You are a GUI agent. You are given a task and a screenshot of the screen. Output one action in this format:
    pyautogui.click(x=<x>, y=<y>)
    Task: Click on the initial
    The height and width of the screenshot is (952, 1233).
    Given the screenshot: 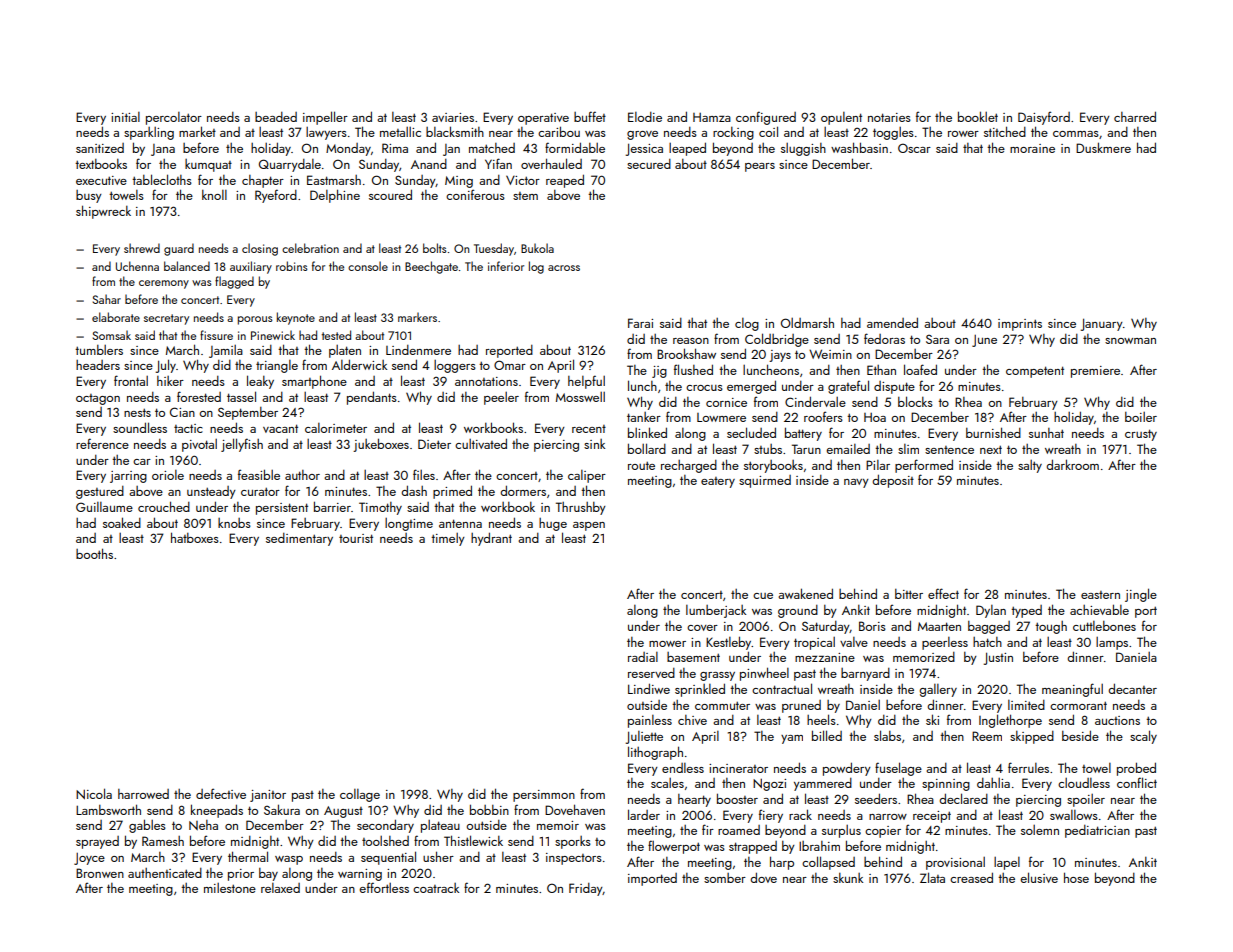 What is the action you would take?
    pyautogui.click(x=125, y=117)
